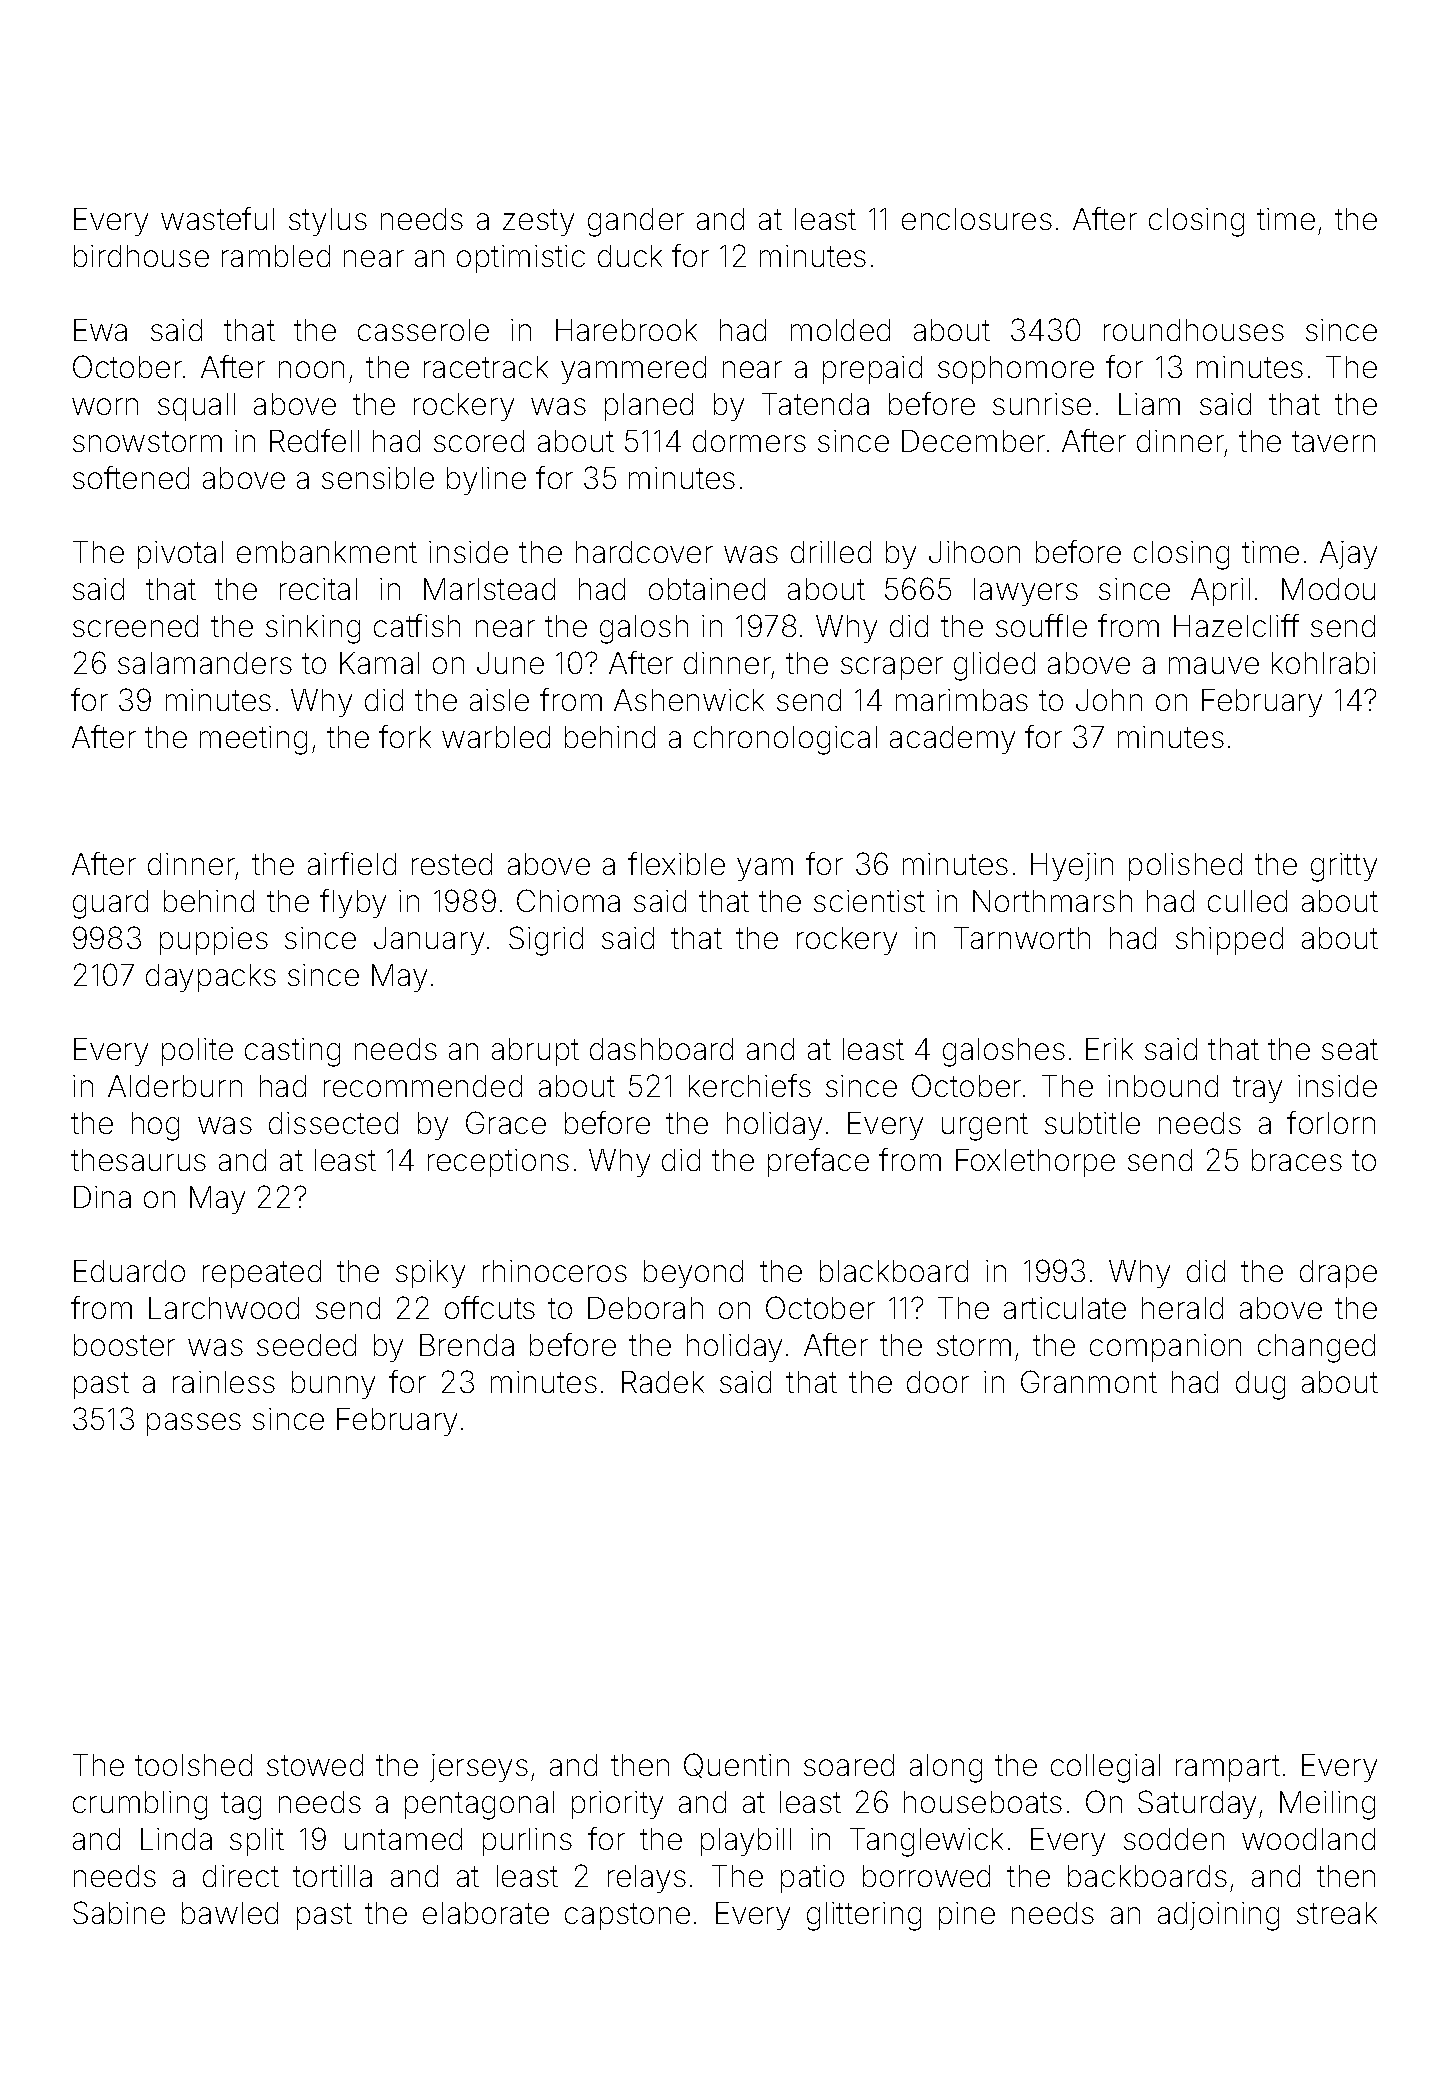  What do you see at coordinates (676, 863) in the screenshot?
I see `flexible` at bounding box center [676, 863].
